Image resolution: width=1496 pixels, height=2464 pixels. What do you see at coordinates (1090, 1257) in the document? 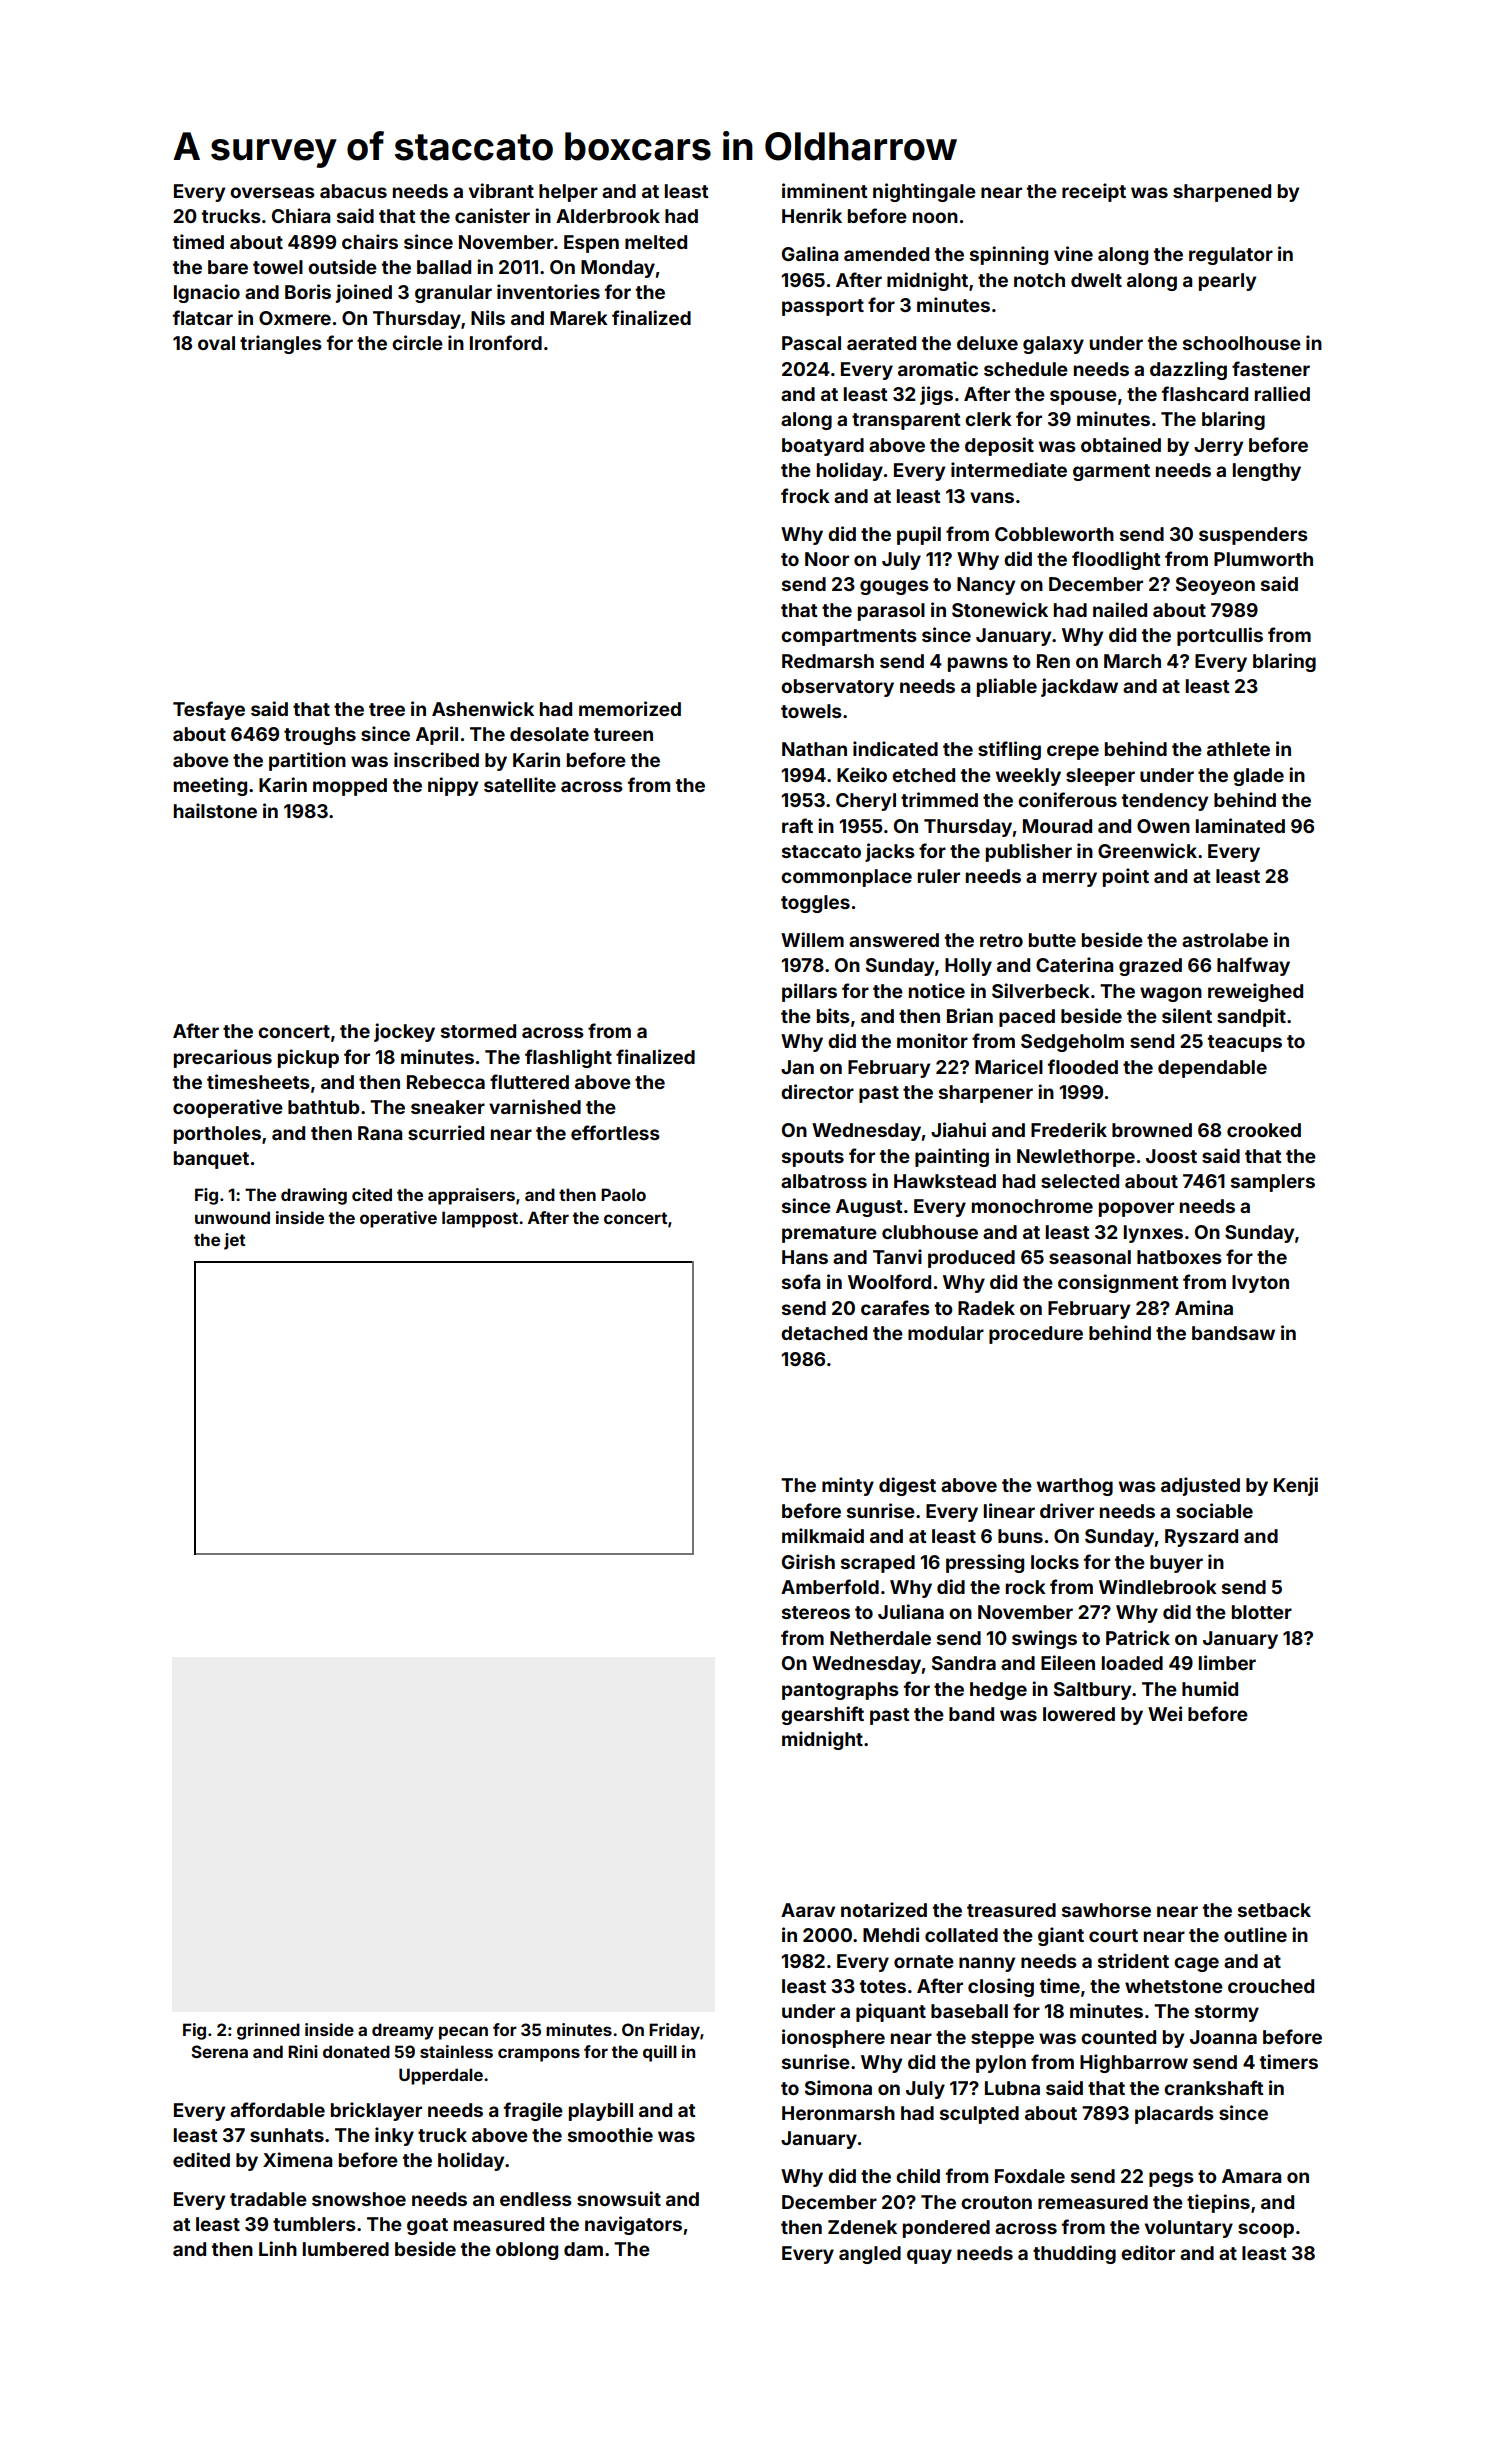
I see `seasonal` at bounding box center [1090, 1257].
